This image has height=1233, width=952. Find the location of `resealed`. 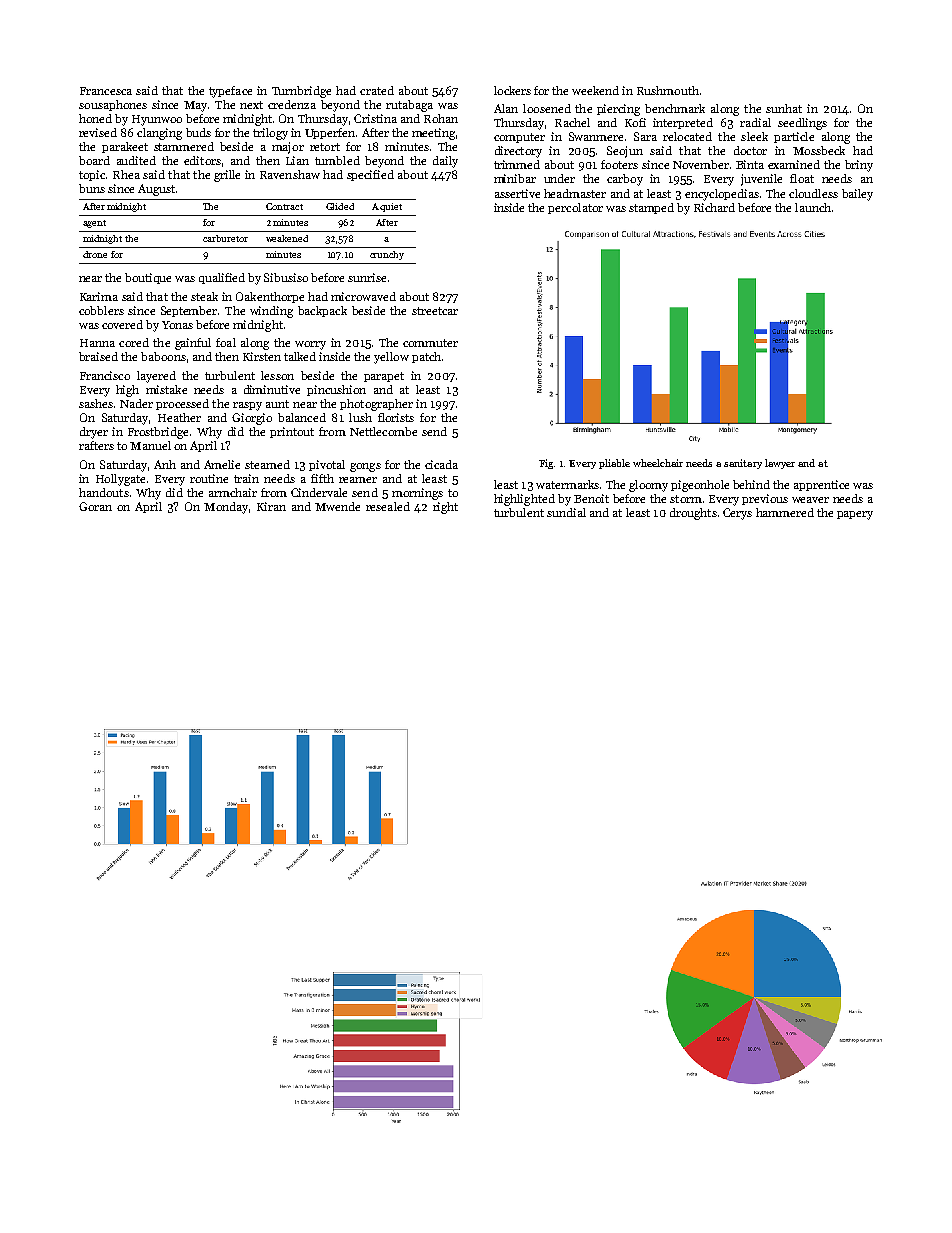

resealed is located at coordinates (388, 506).
